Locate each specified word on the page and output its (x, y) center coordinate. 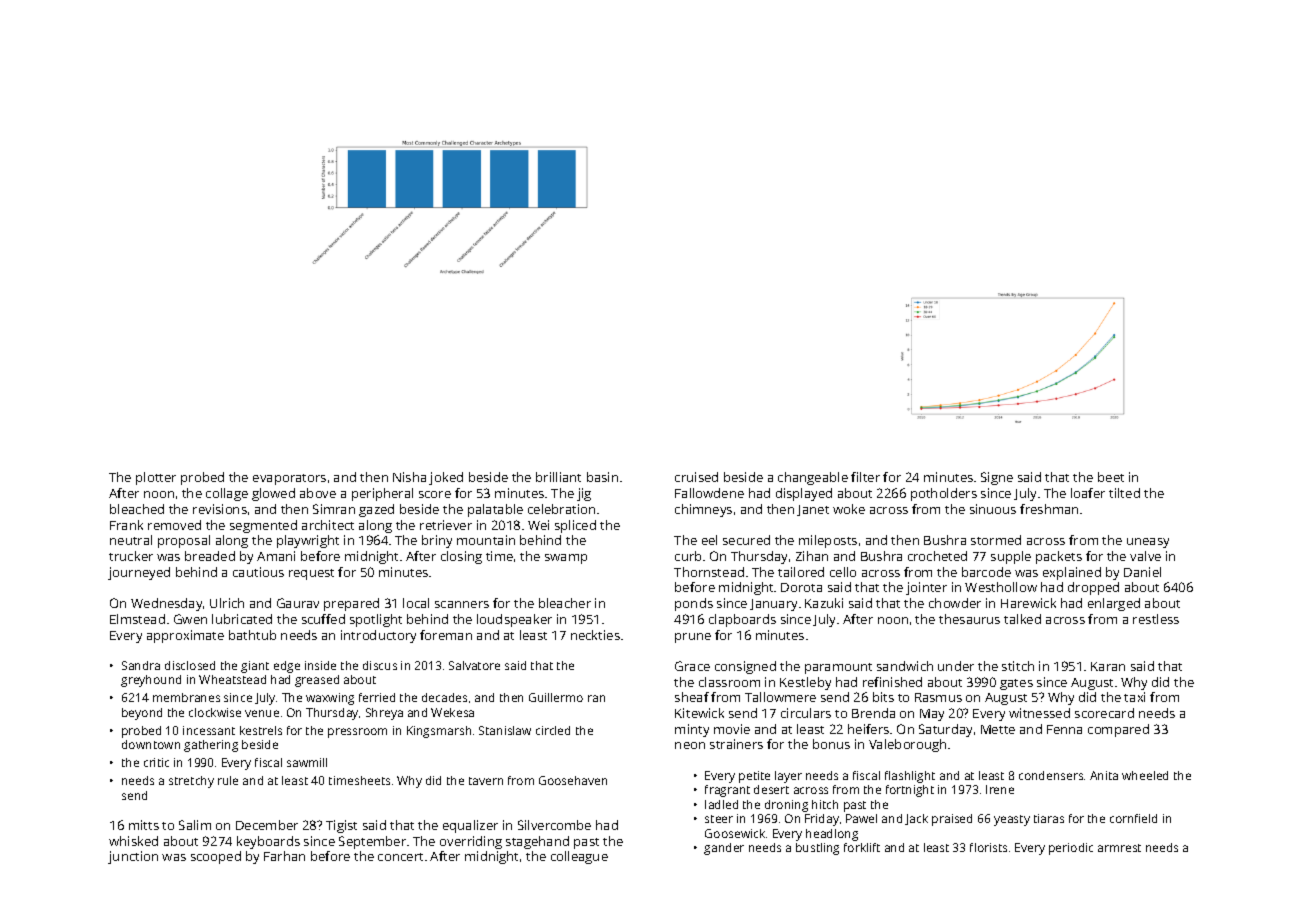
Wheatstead (232, 679)
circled (553, 730)
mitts (144, 825)
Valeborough (907, 745)
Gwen (190, 619)
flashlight (910, 777)
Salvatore (474, 665)
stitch (1018, 666)
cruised (696, 477)
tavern (486, 781)
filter (865, 477)
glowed (273, 494)
